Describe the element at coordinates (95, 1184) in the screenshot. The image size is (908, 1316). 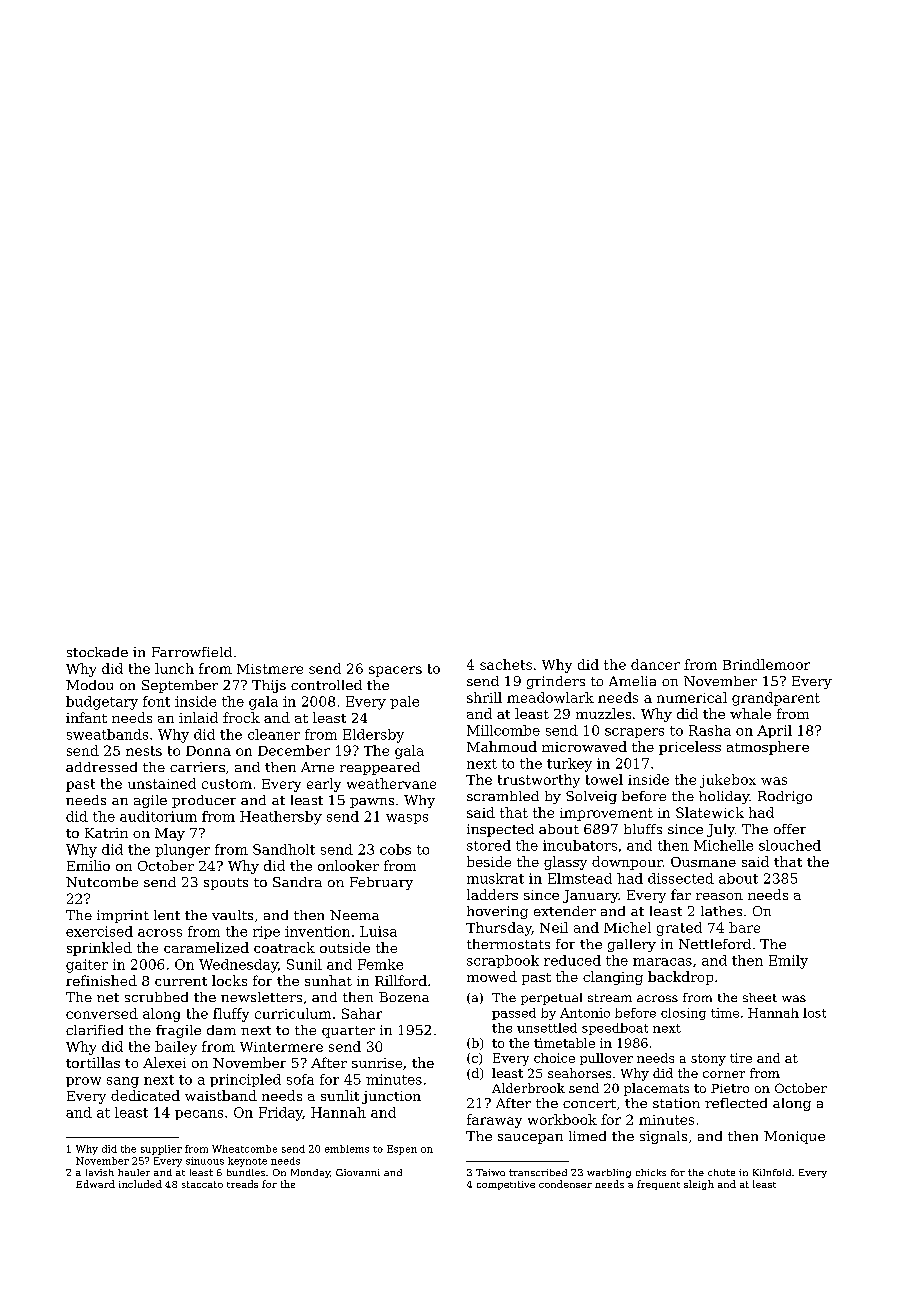
I see `Edward` at that location.
